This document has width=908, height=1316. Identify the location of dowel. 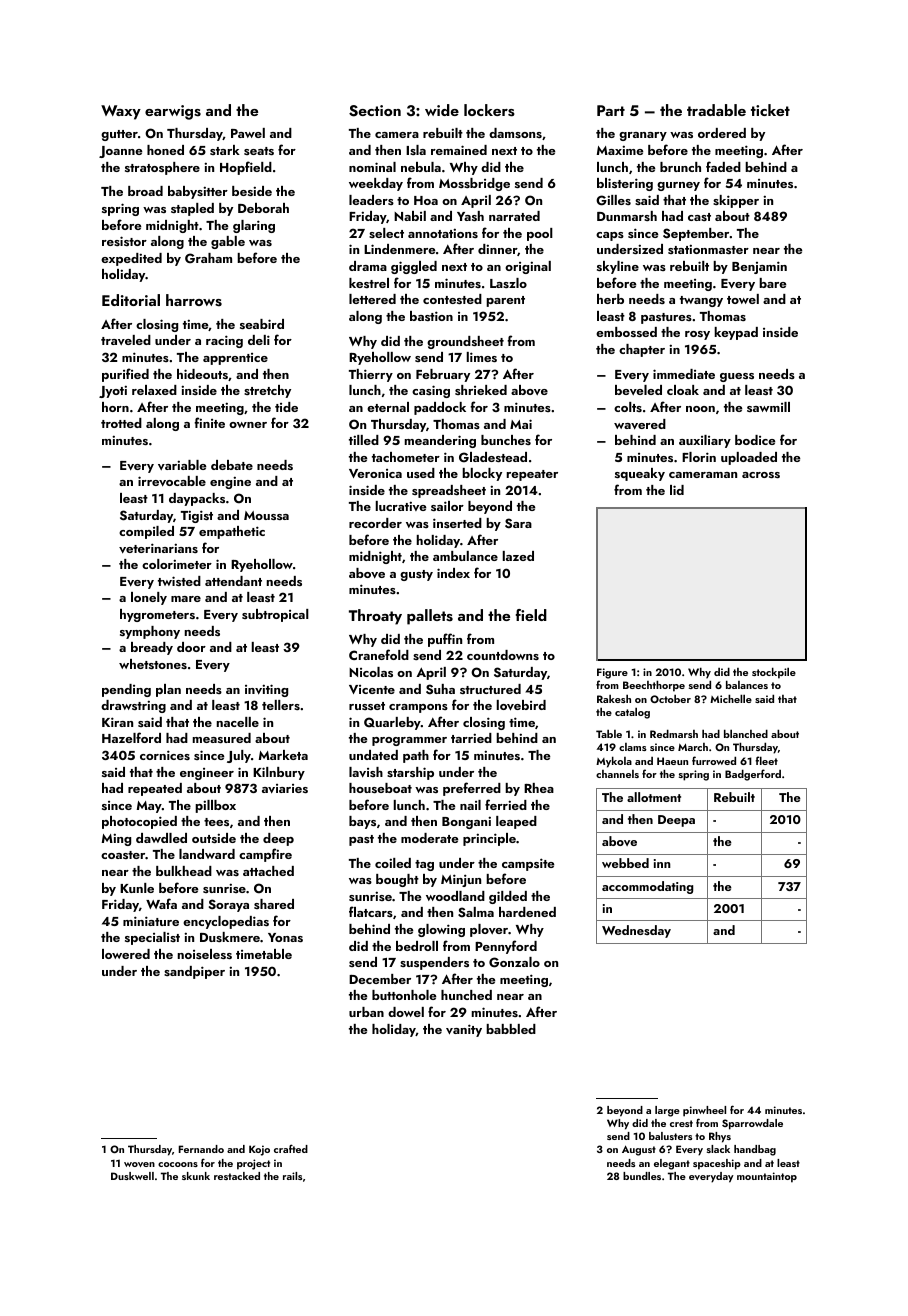
(406, 1012).
